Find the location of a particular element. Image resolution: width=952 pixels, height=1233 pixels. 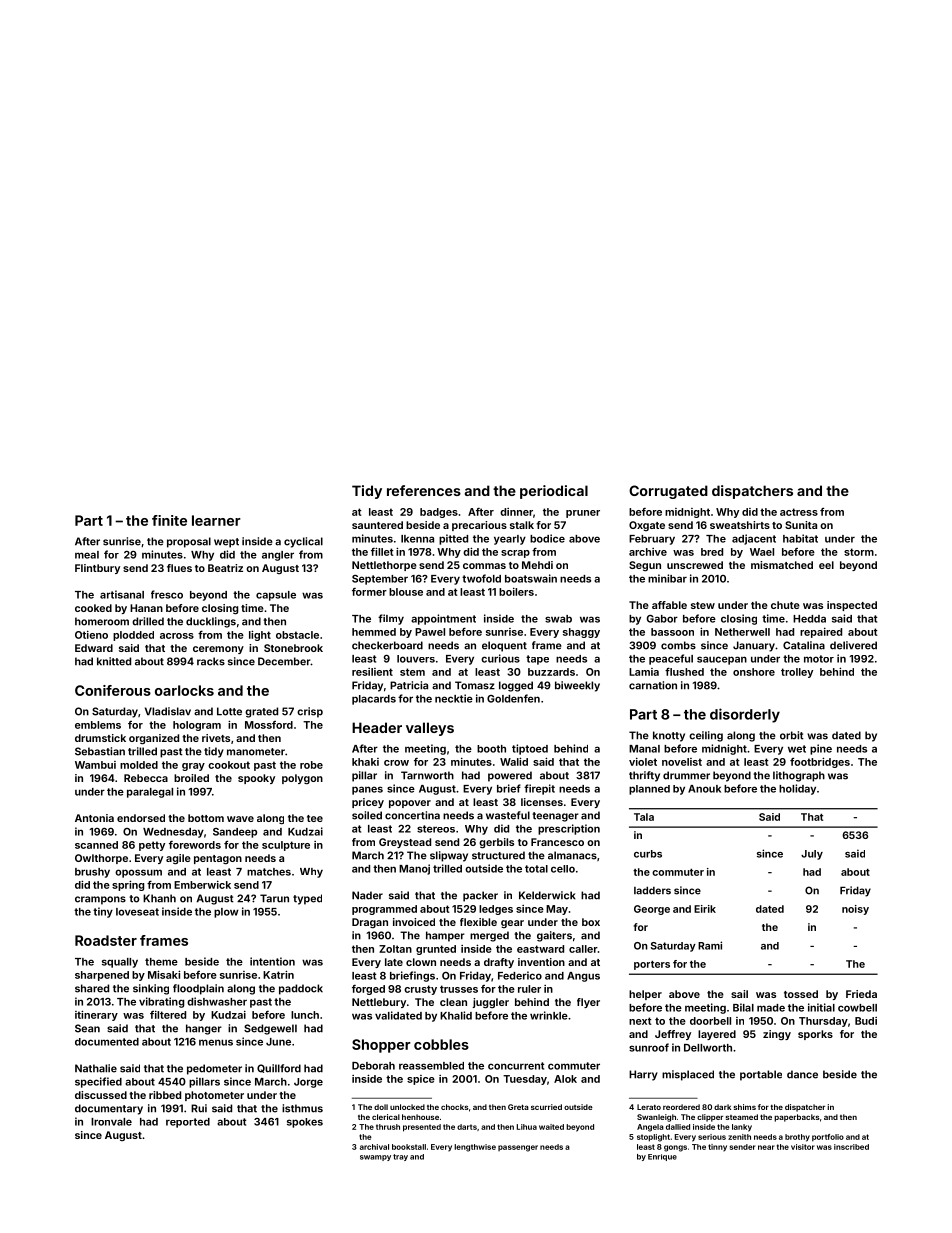

tray is located at coordinates (400, 1157).
